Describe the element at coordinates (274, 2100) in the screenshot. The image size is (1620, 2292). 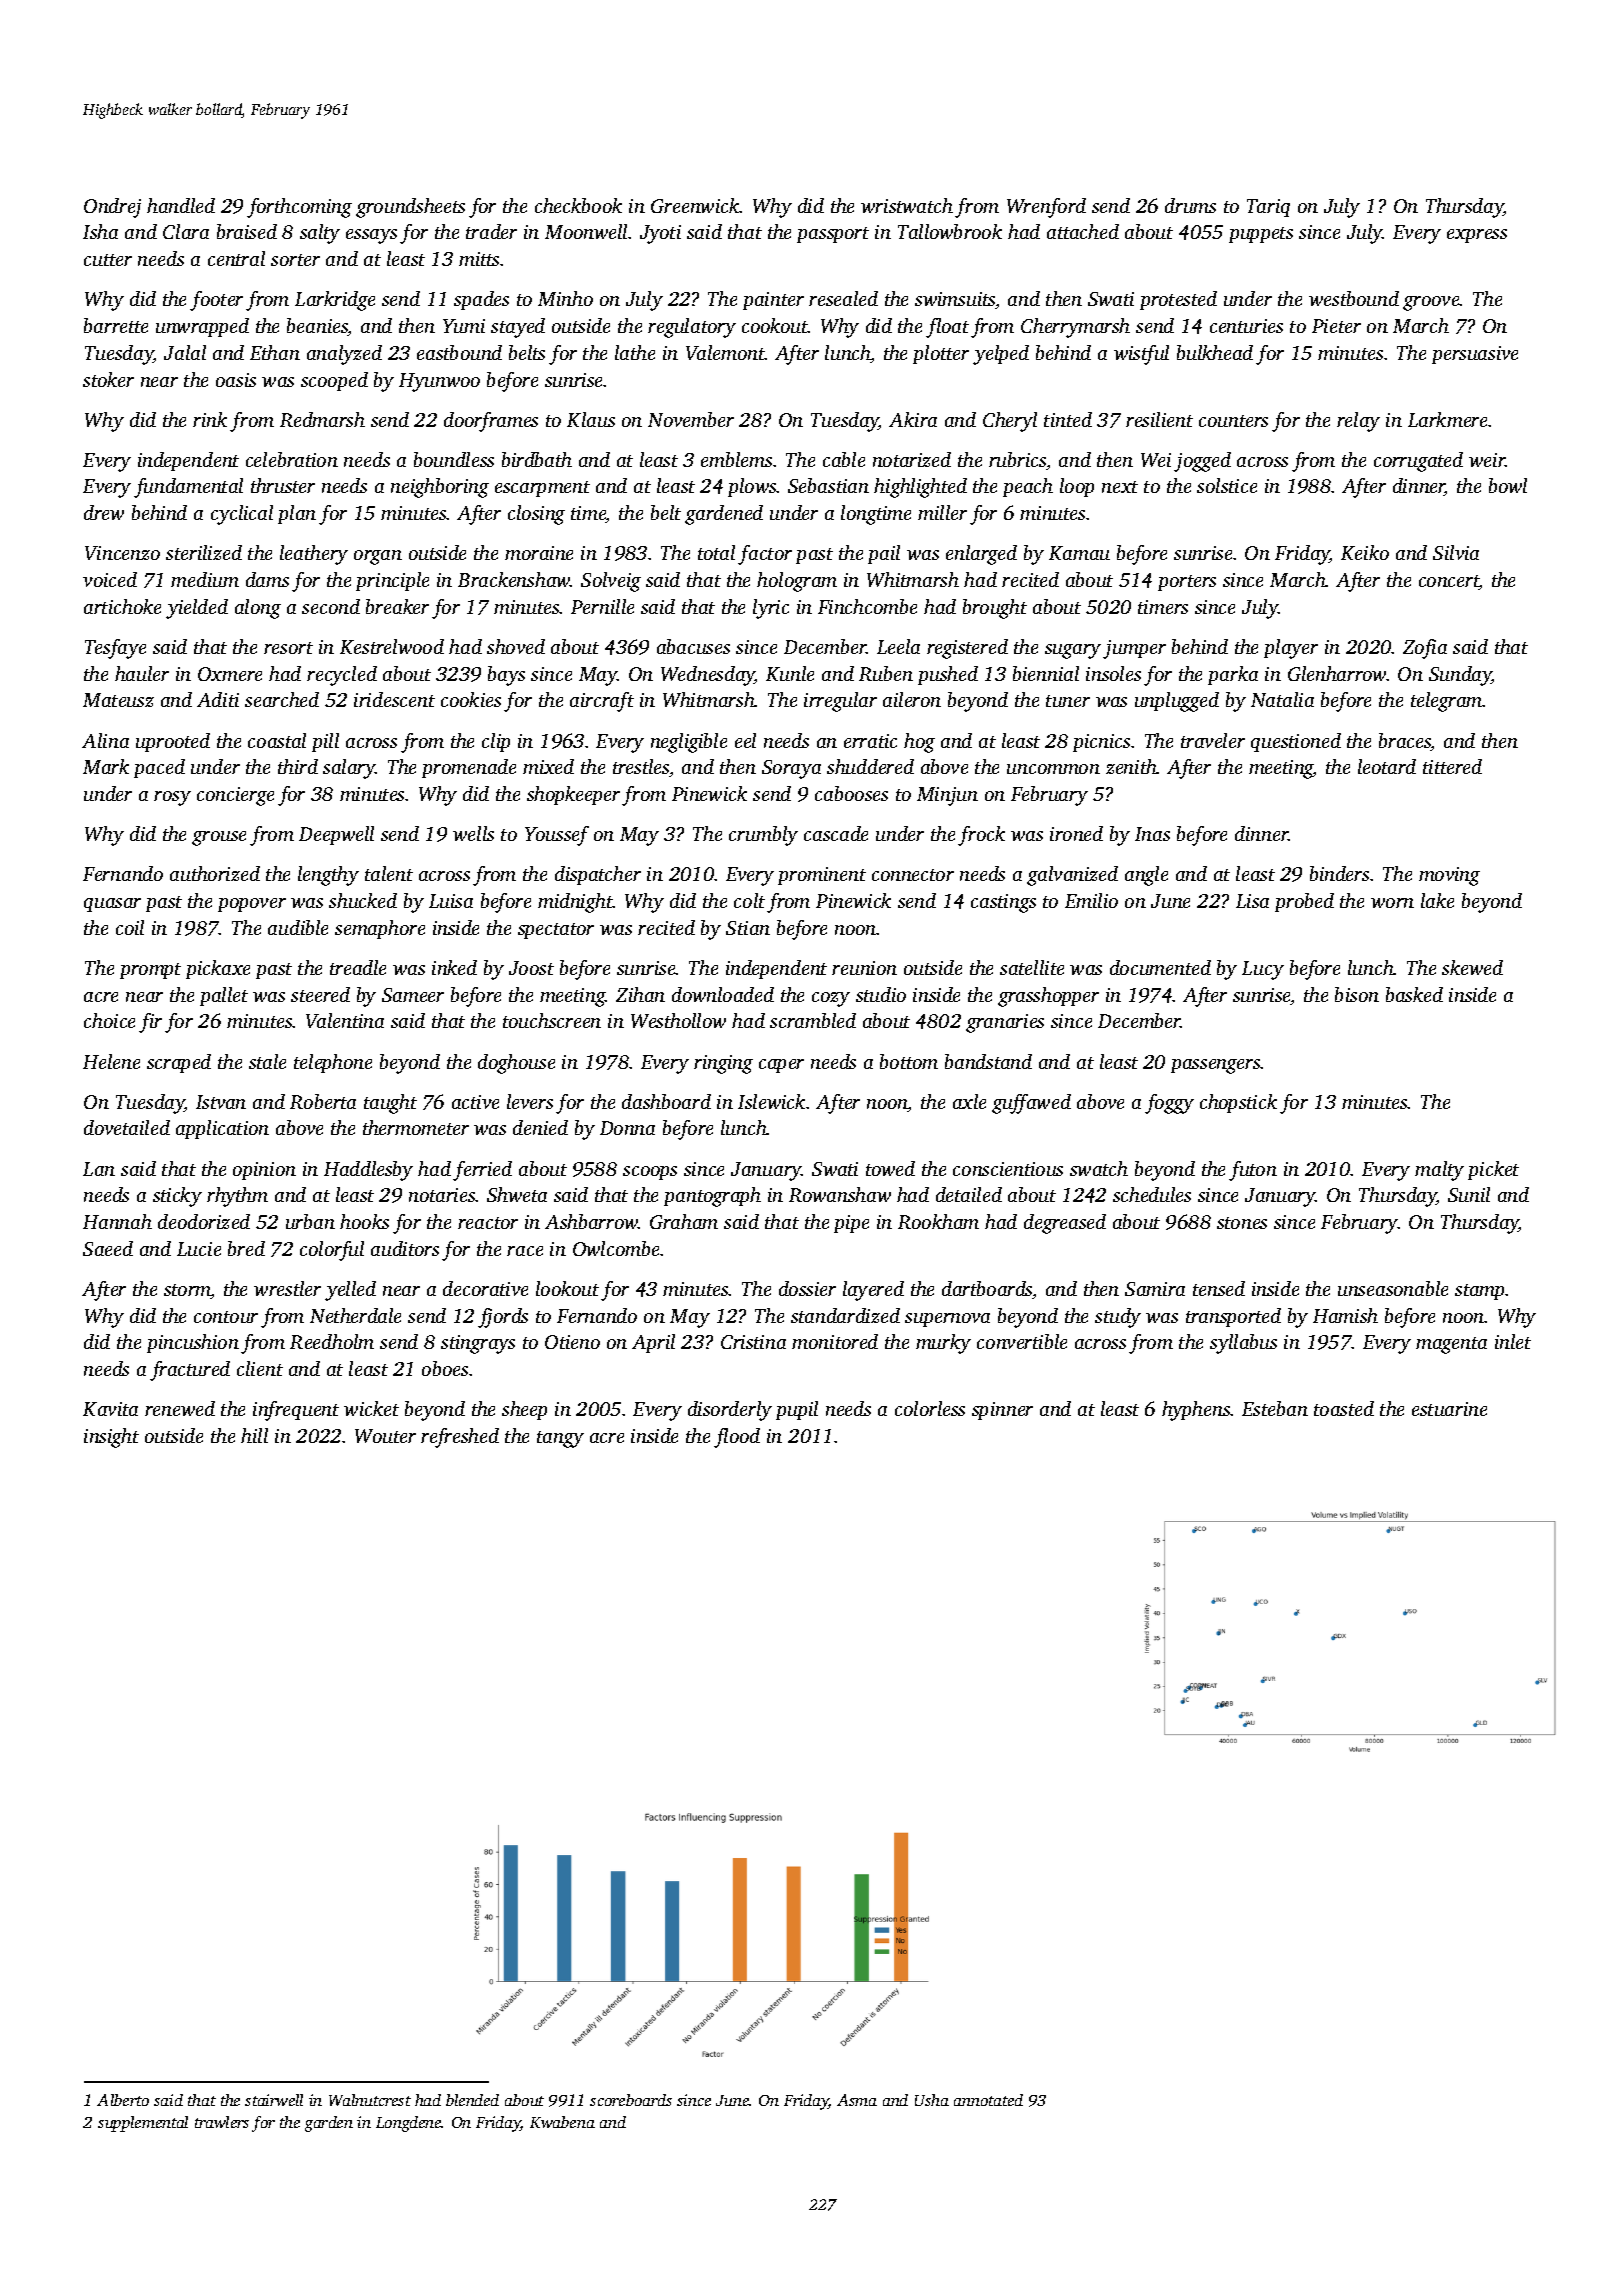
I see `stairwell` at that location.
